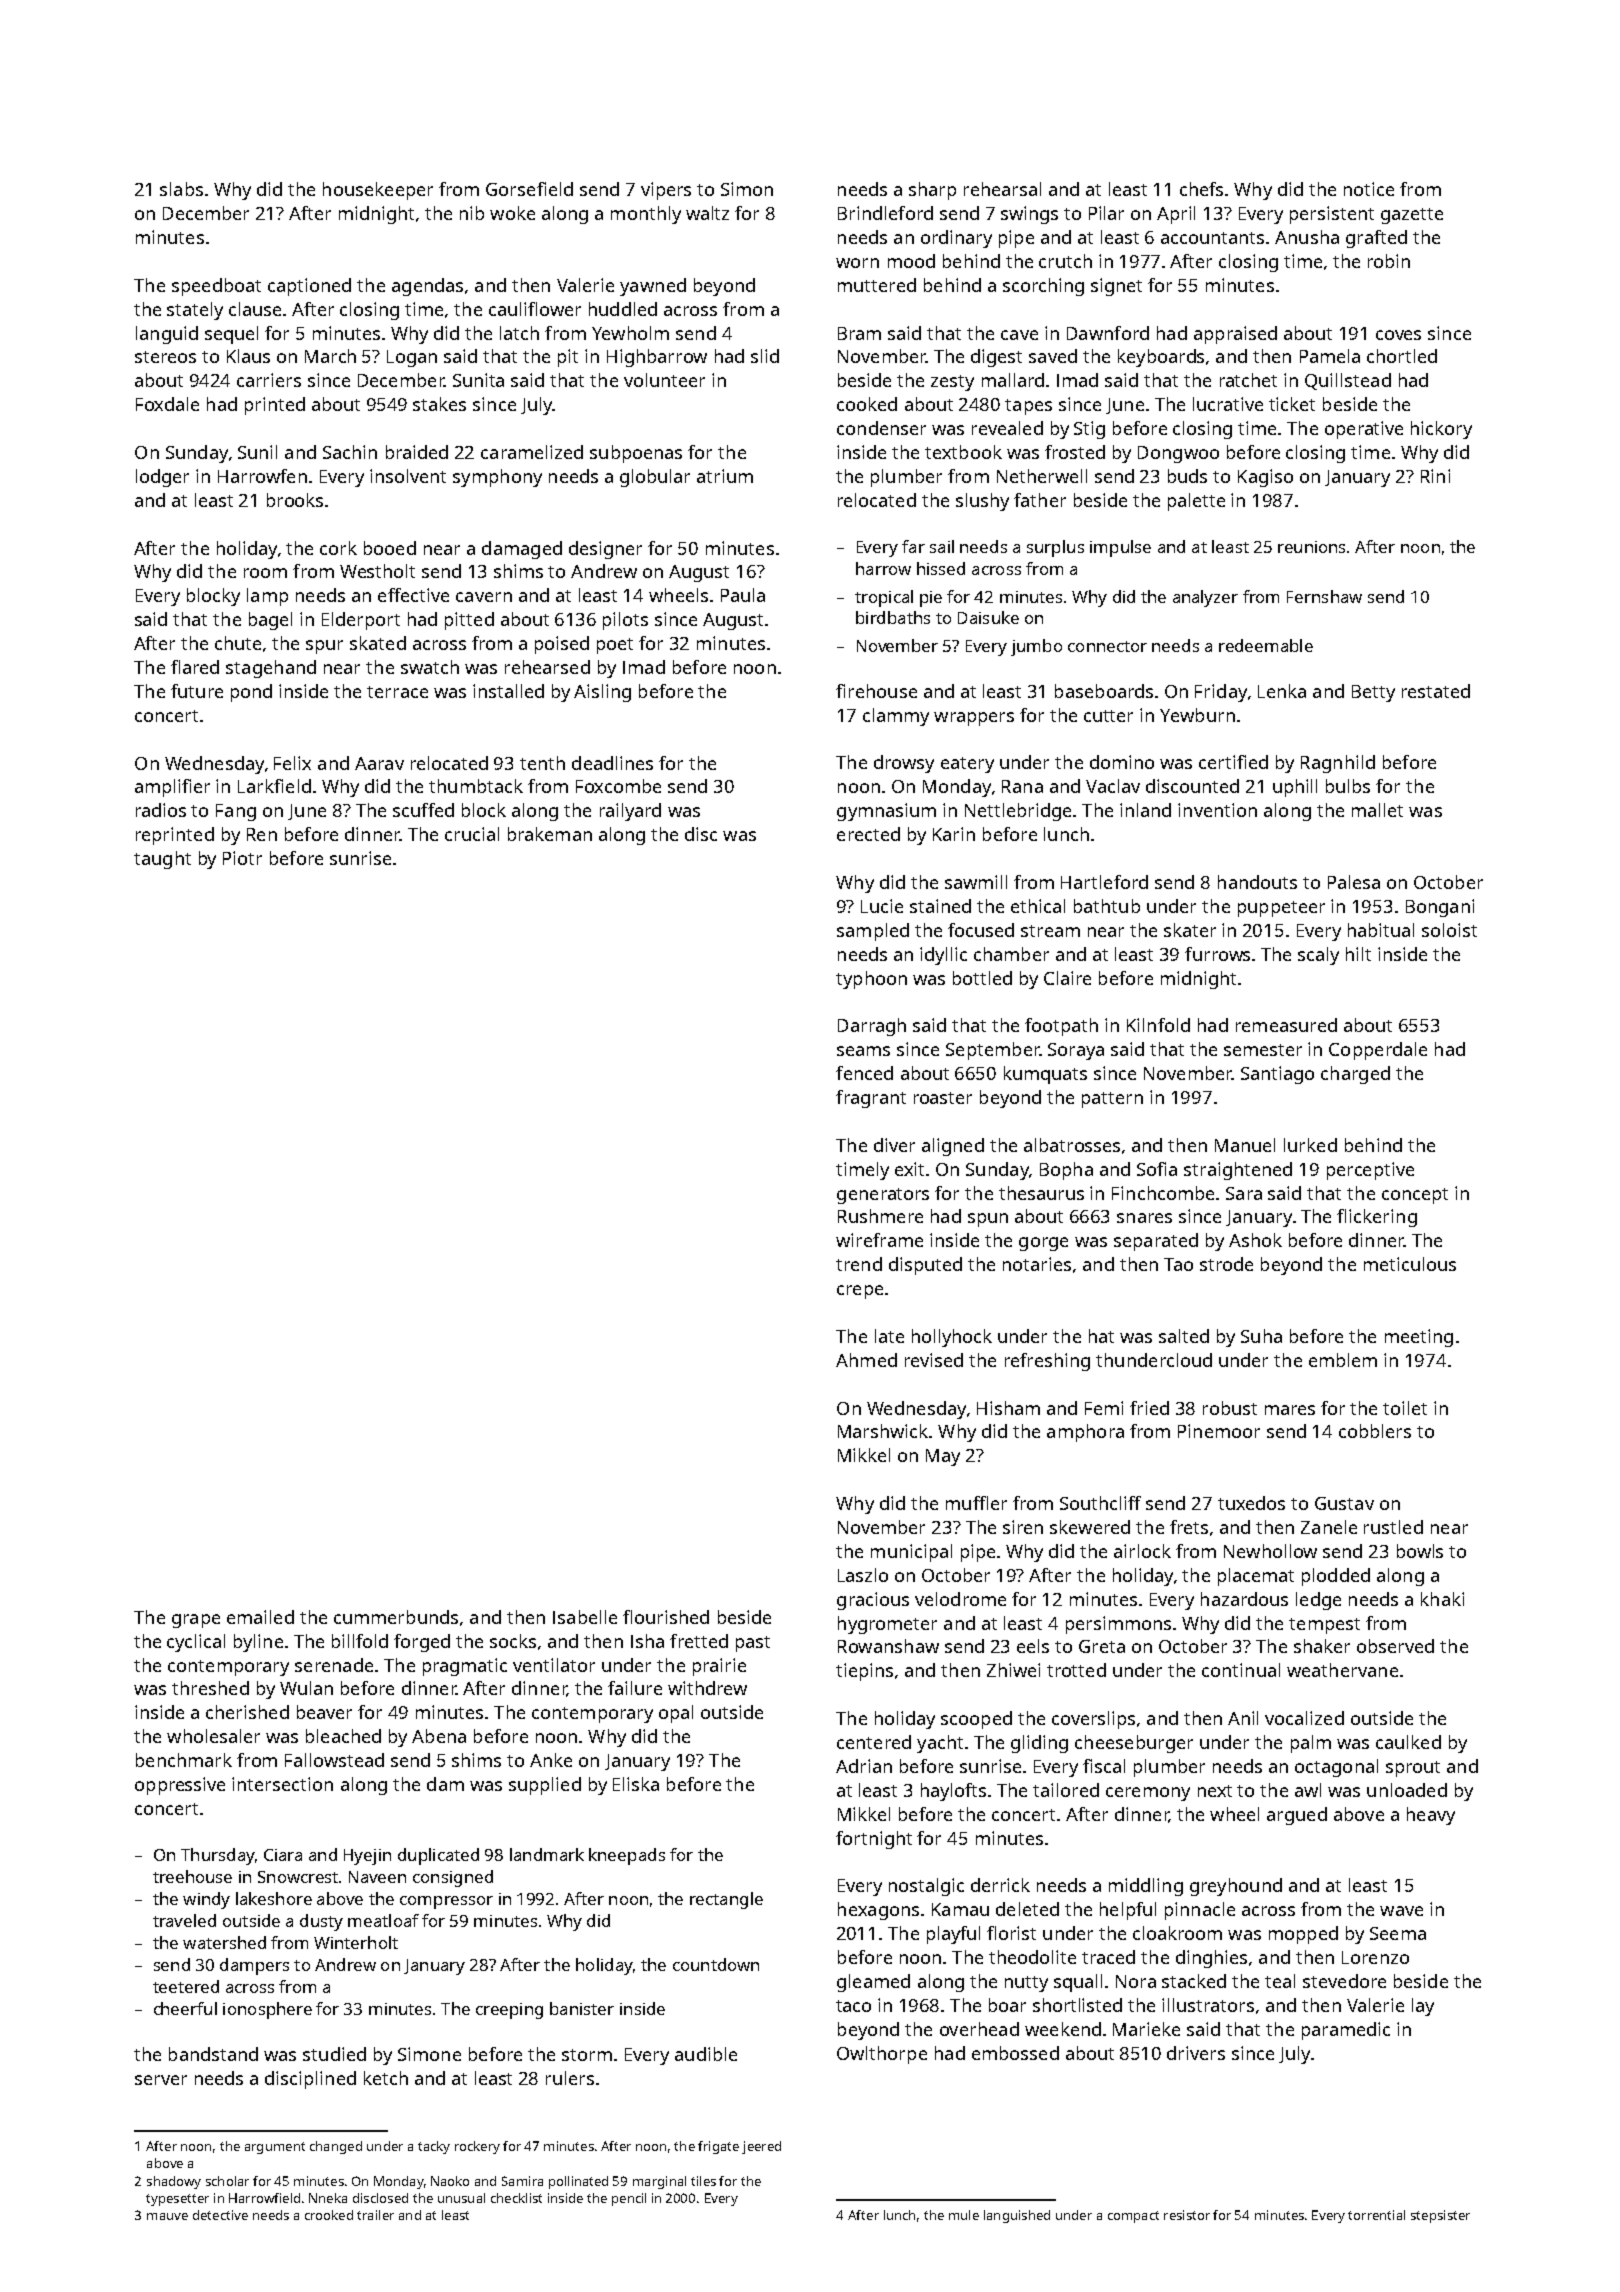  I want to click on terrace, so click(397, 692).
